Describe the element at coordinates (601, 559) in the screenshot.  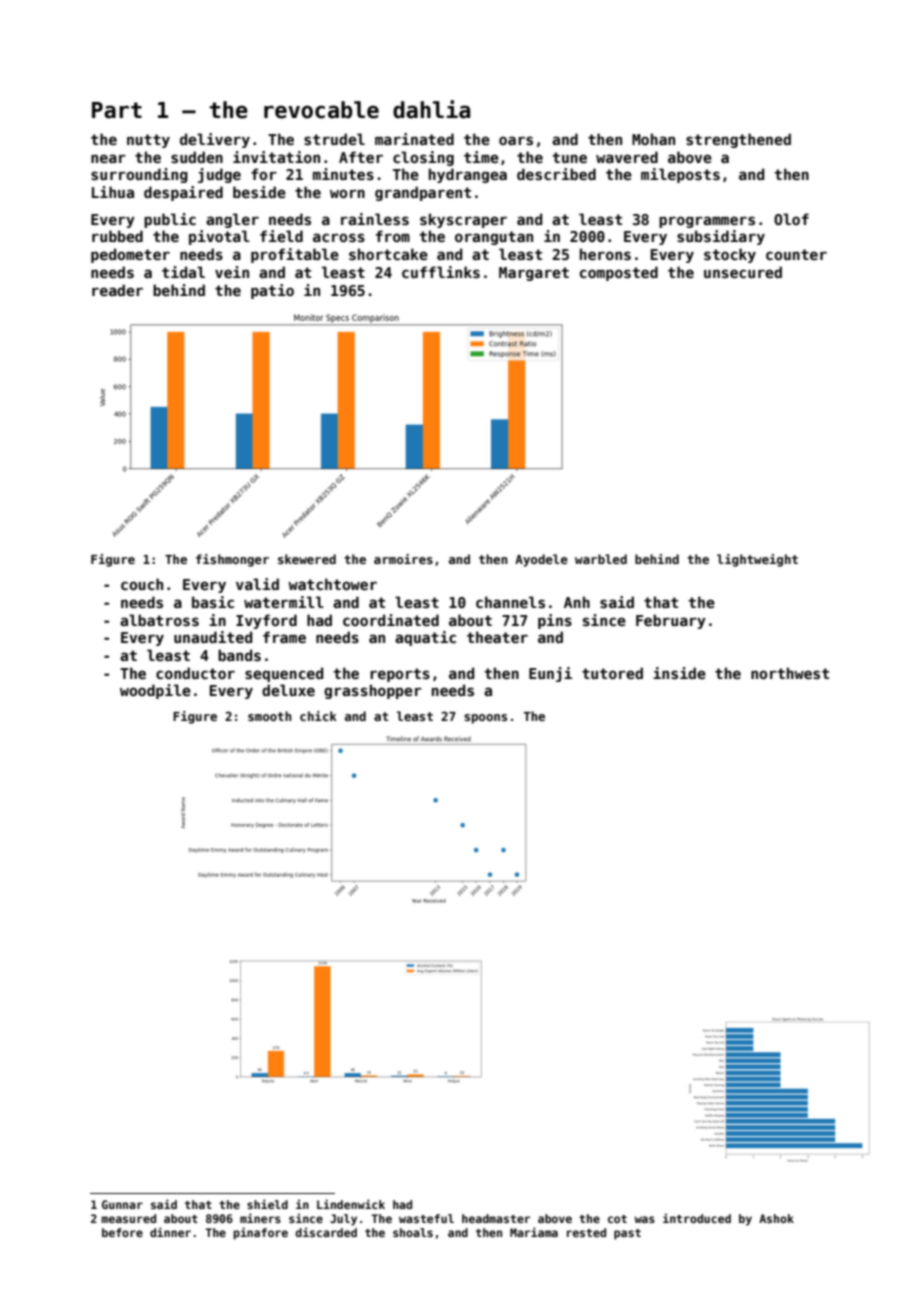
I see `warbled` at that location.
